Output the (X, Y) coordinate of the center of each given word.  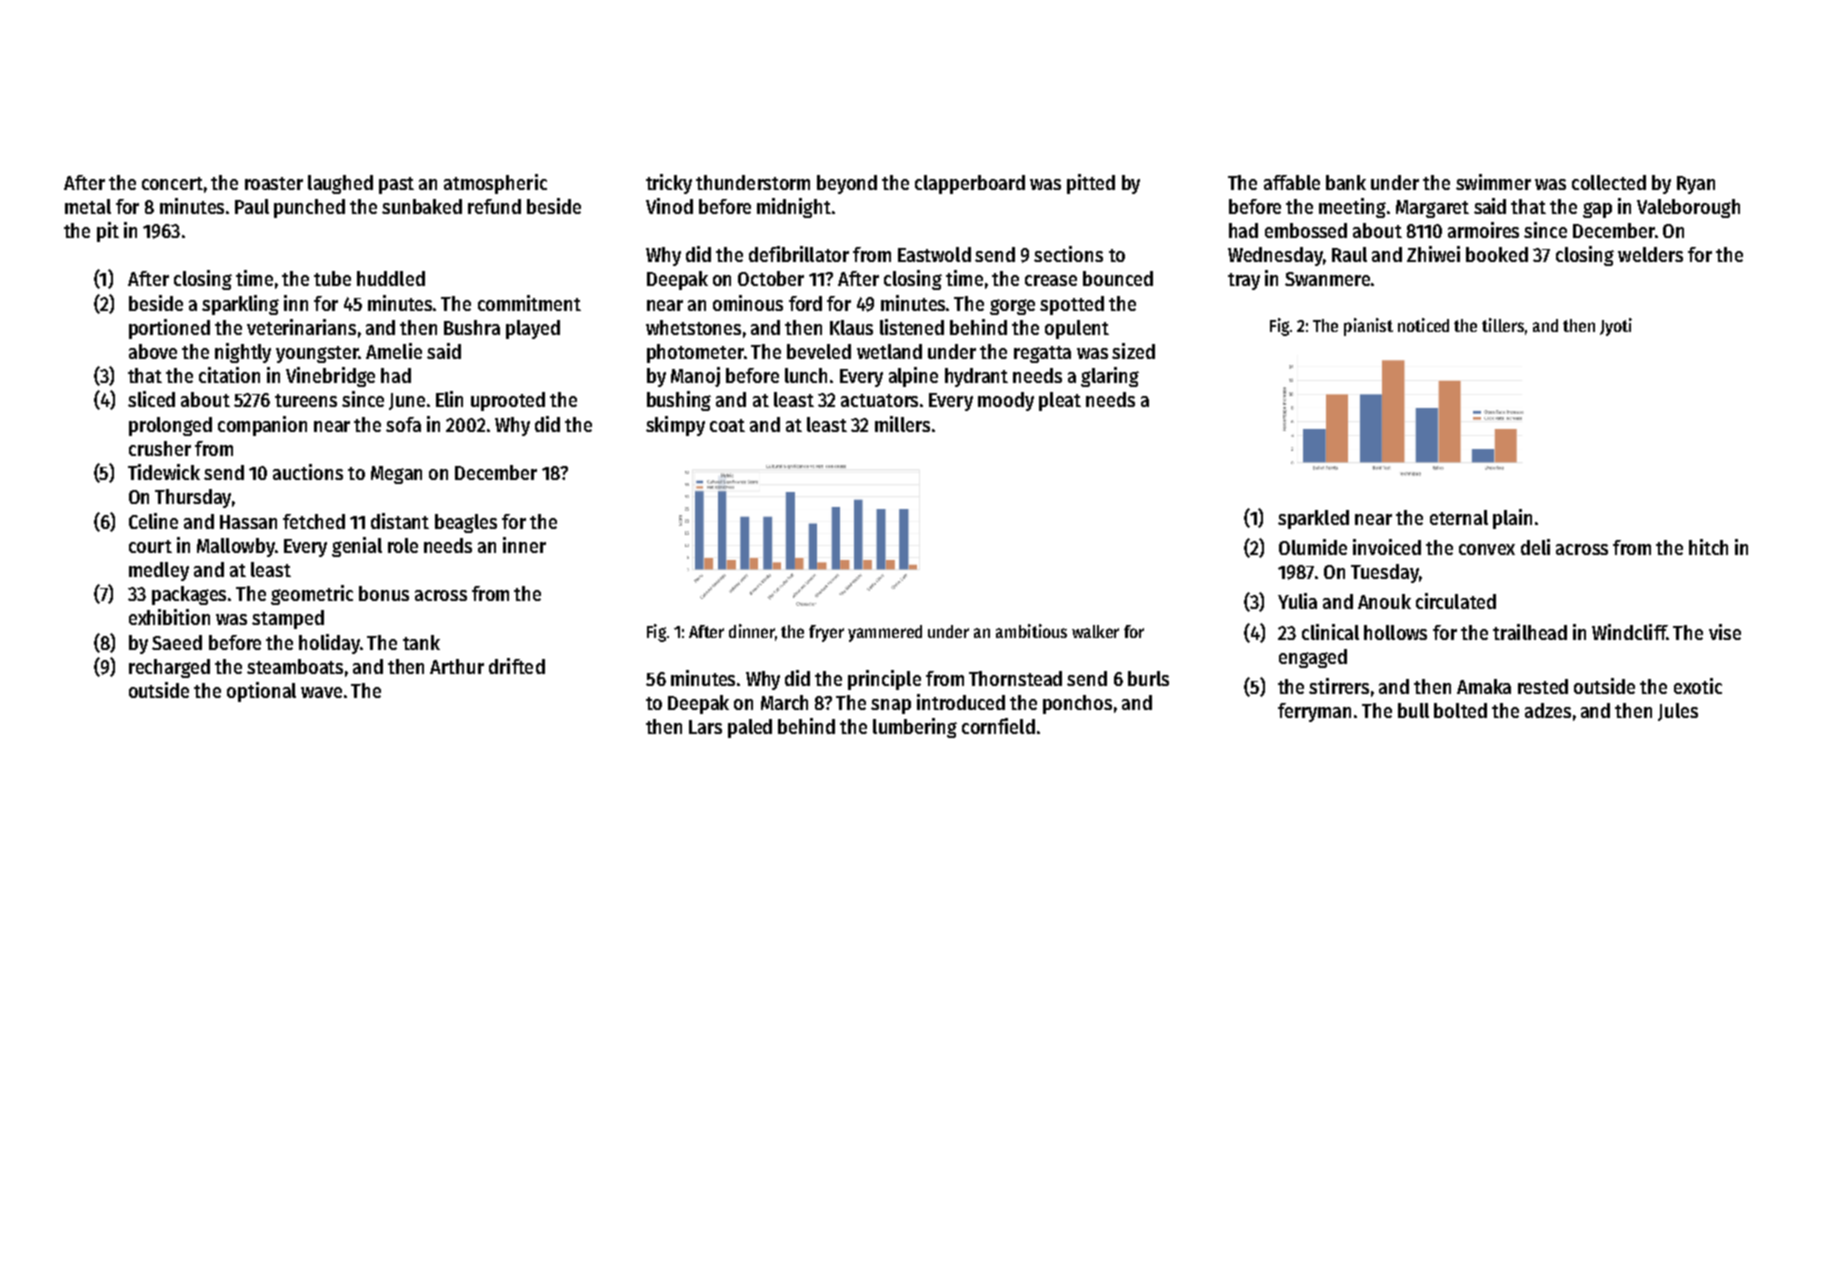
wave (321, 692)
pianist (1368, 327)
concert (172, 183)
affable (1292, 182)
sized (1133, 351)
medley (159, 571)
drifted (517, 666)
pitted (1091, 184)
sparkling (240, 305)
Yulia (1297, 601)
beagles (466, 523)
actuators (879, 400)
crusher (160, 448)
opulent (1077, 329)
